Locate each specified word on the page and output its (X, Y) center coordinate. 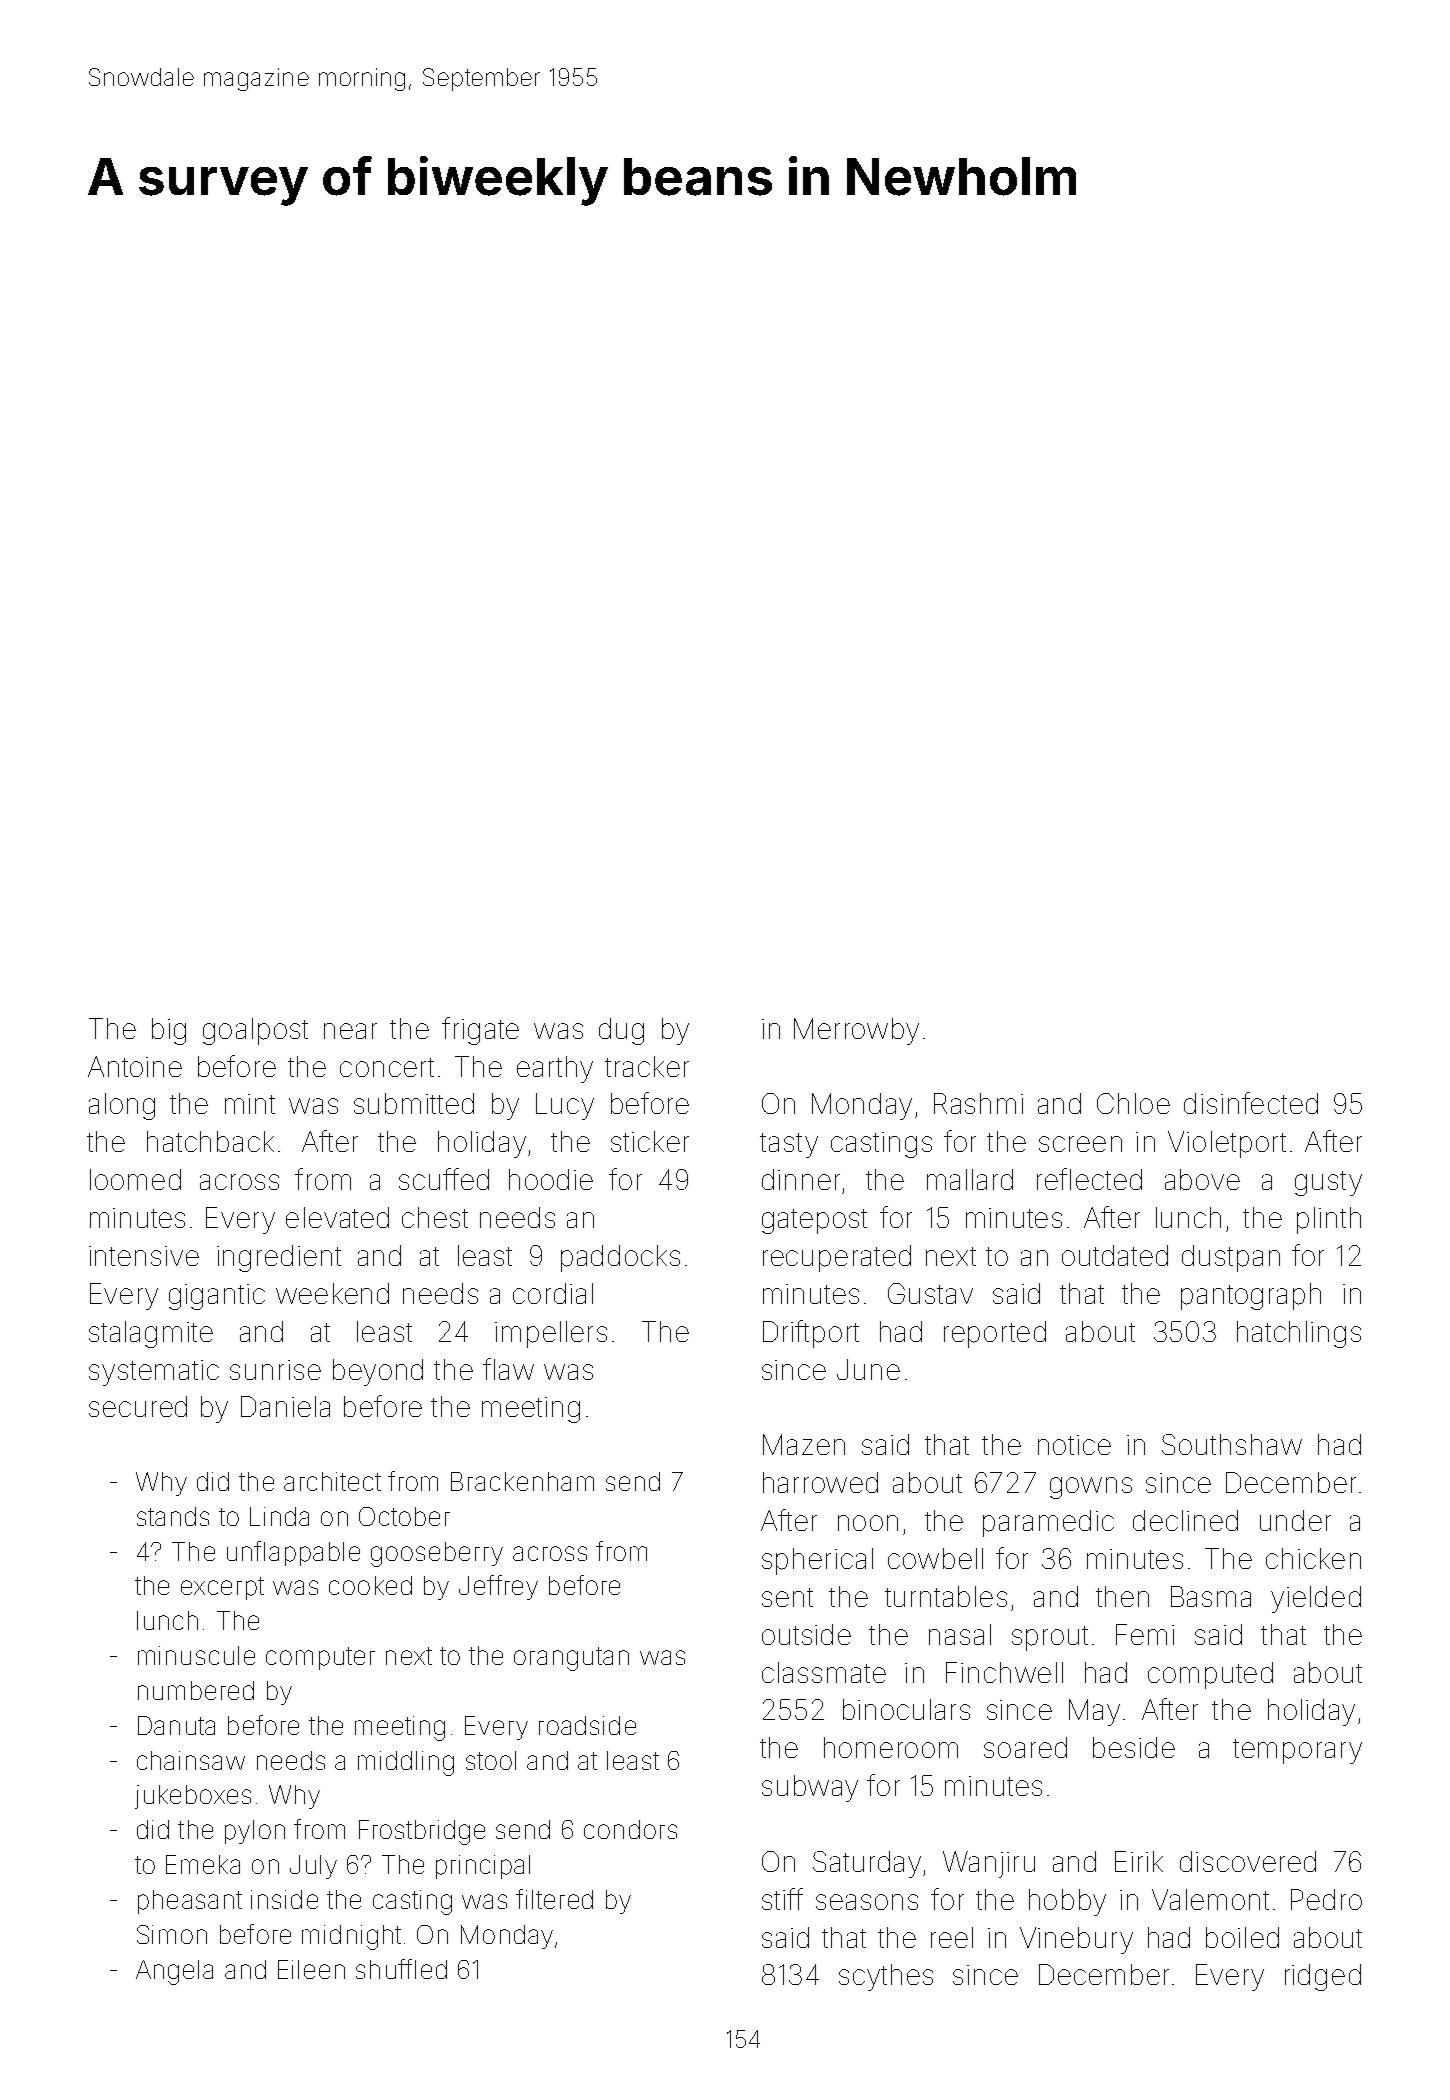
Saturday (867, 1864)
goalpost (255, 1031)
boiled (1242, 1937)
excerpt (222, 1588)
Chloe (1133, 1103)
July (313, 1867)
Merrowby (856, 1031)
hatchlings (1299, 1334)
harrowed (820, 1482)
